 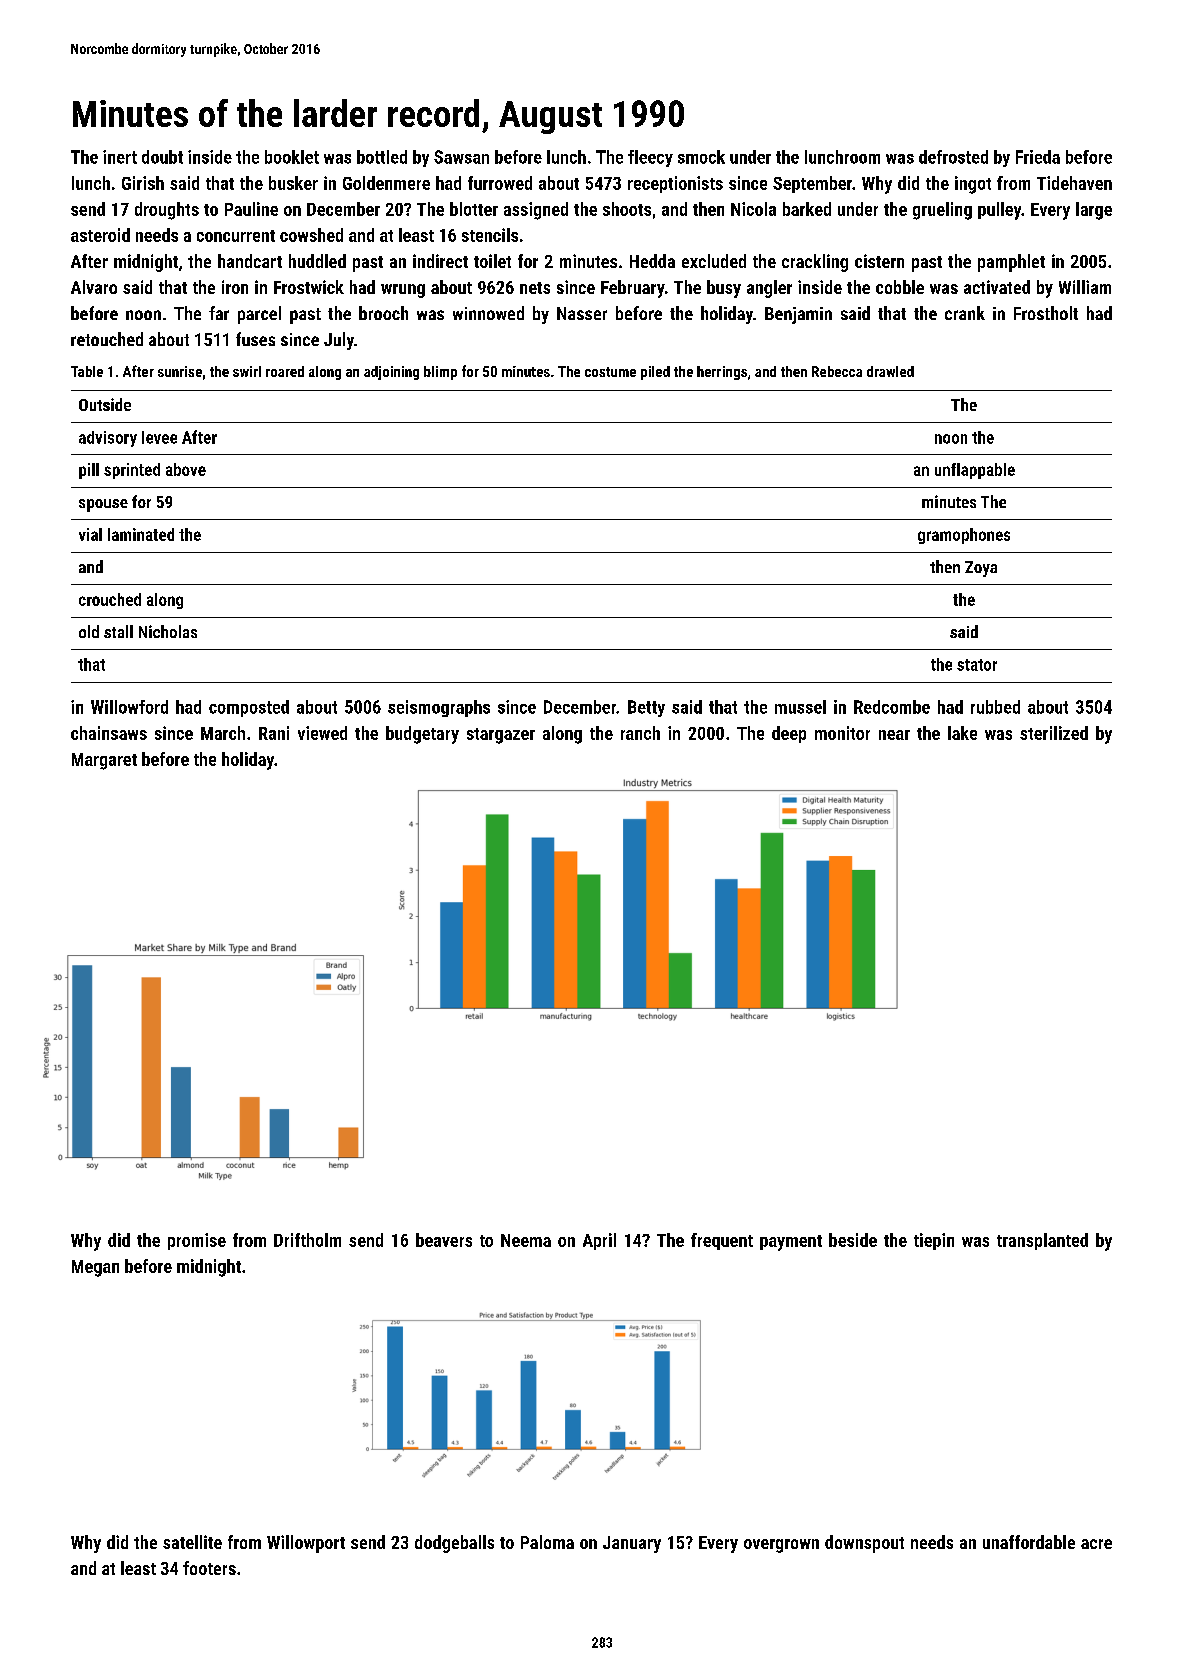 I want to click on tiepin, so click(x=934, y=1241).
